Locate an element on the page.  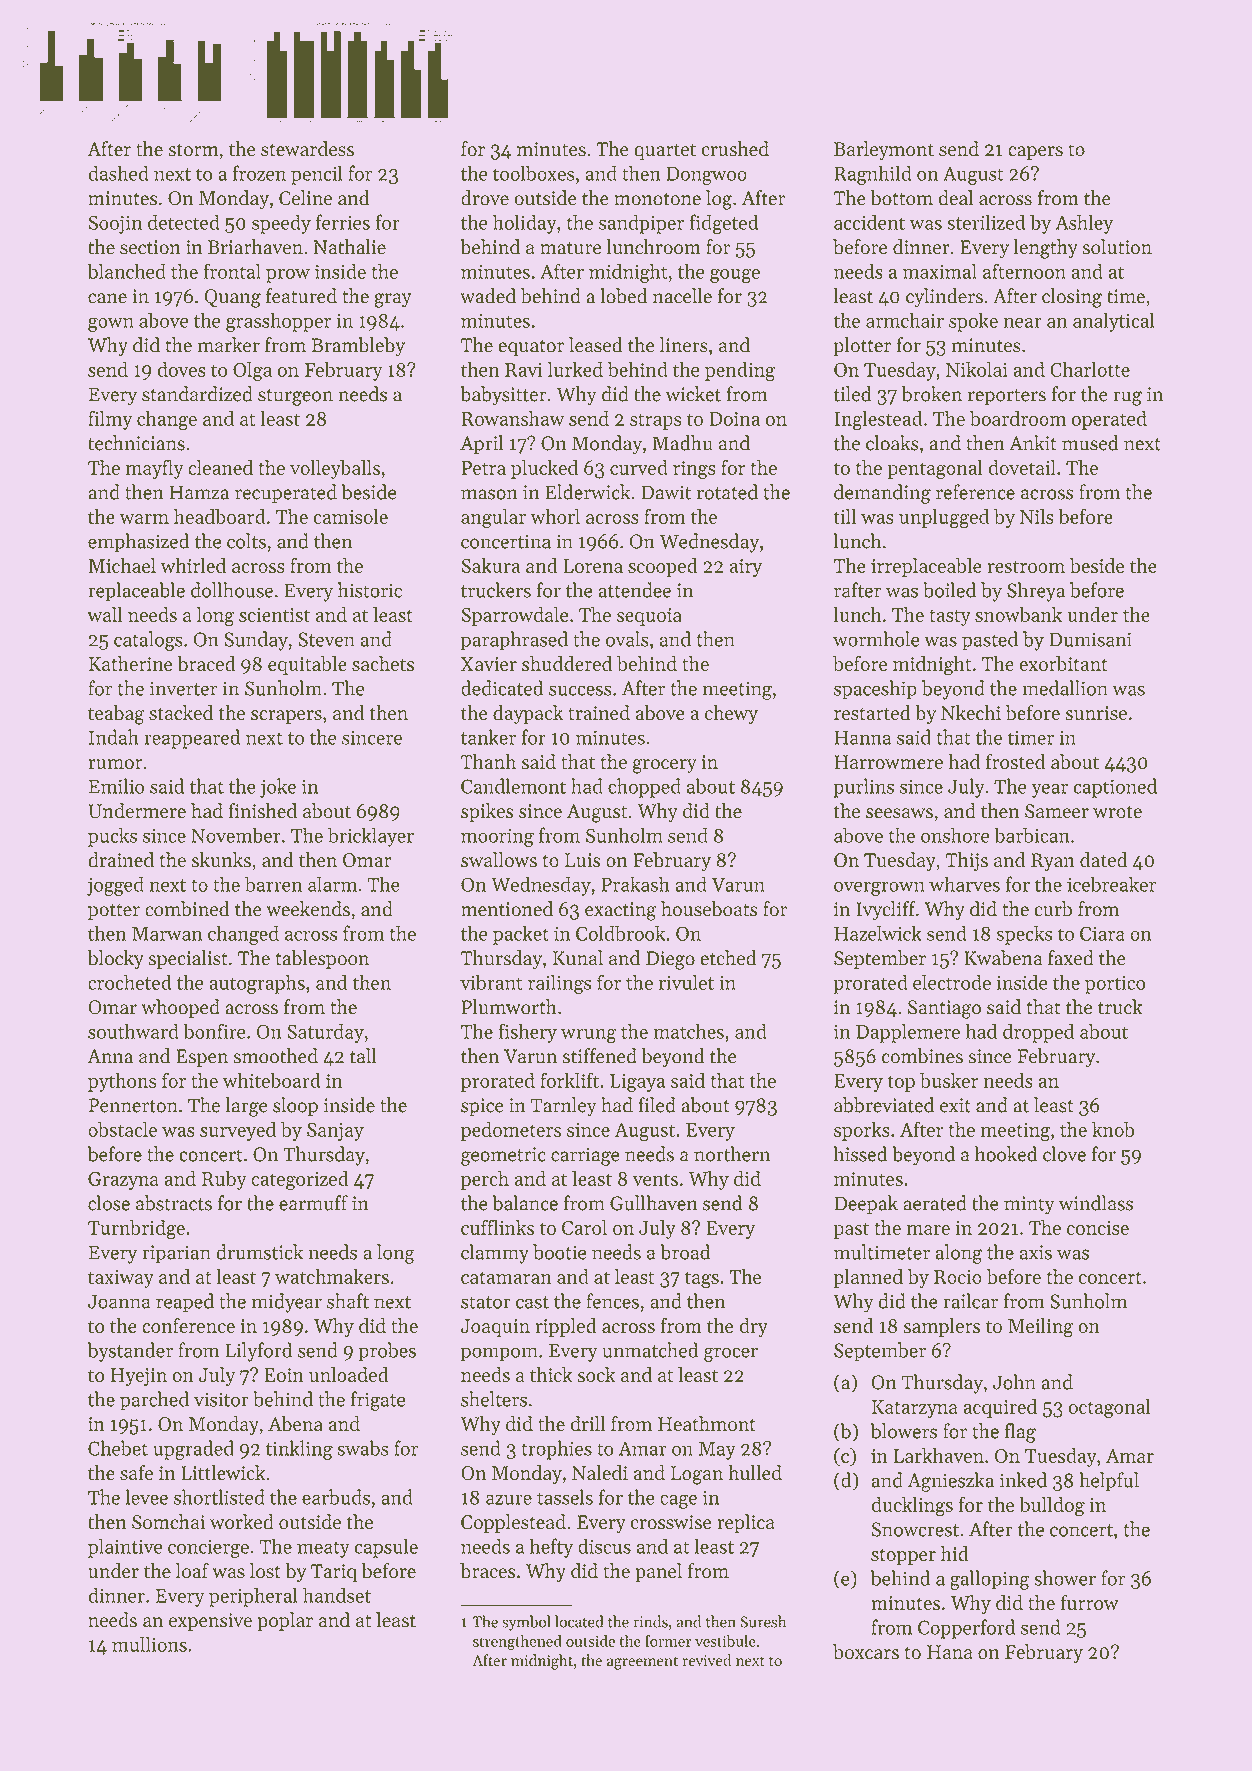
categorized is located at coordinates (300, 1181).
